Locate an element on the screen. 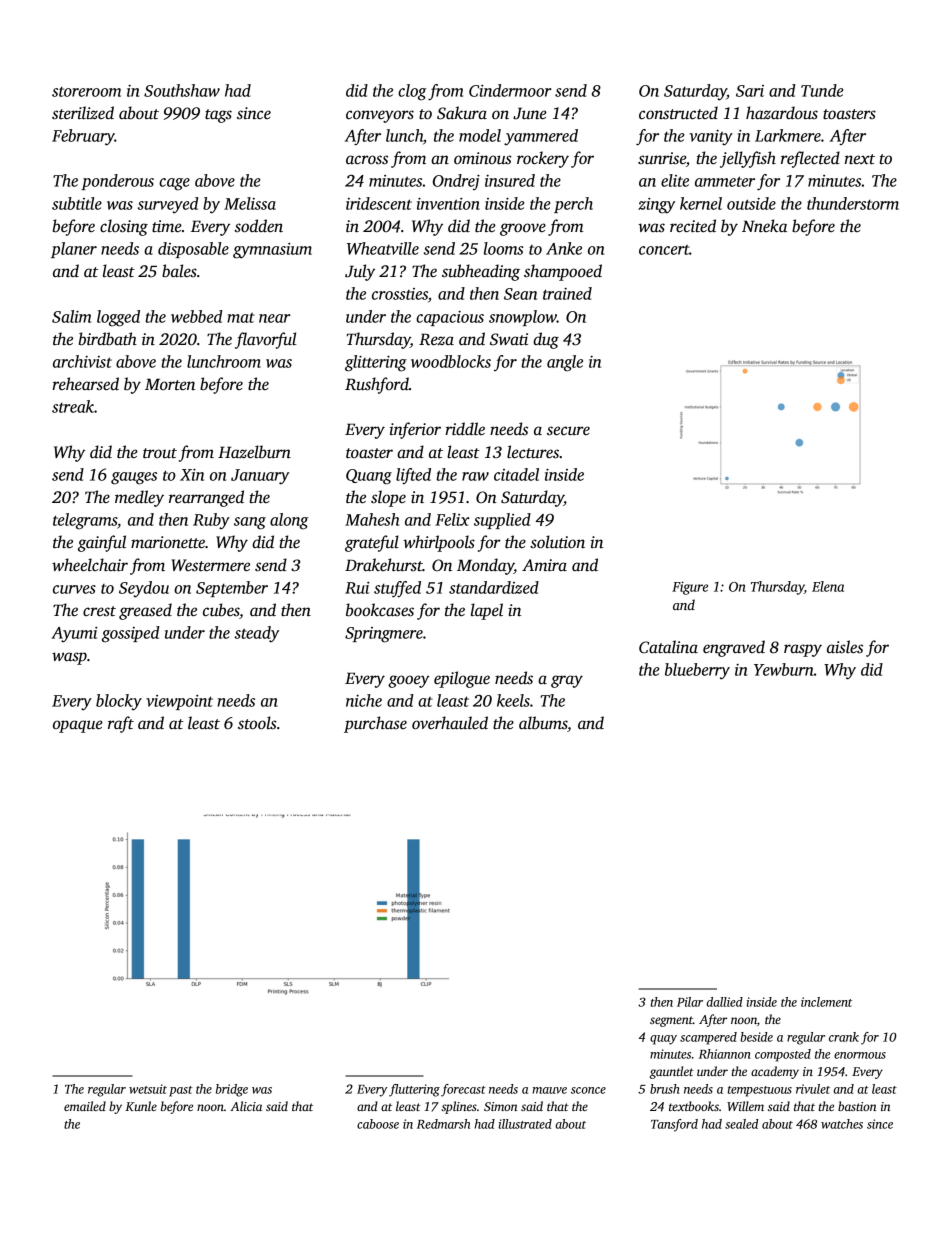 This screenshot has height=1233, width=952. opaque is located at coordinates (78, 726).
